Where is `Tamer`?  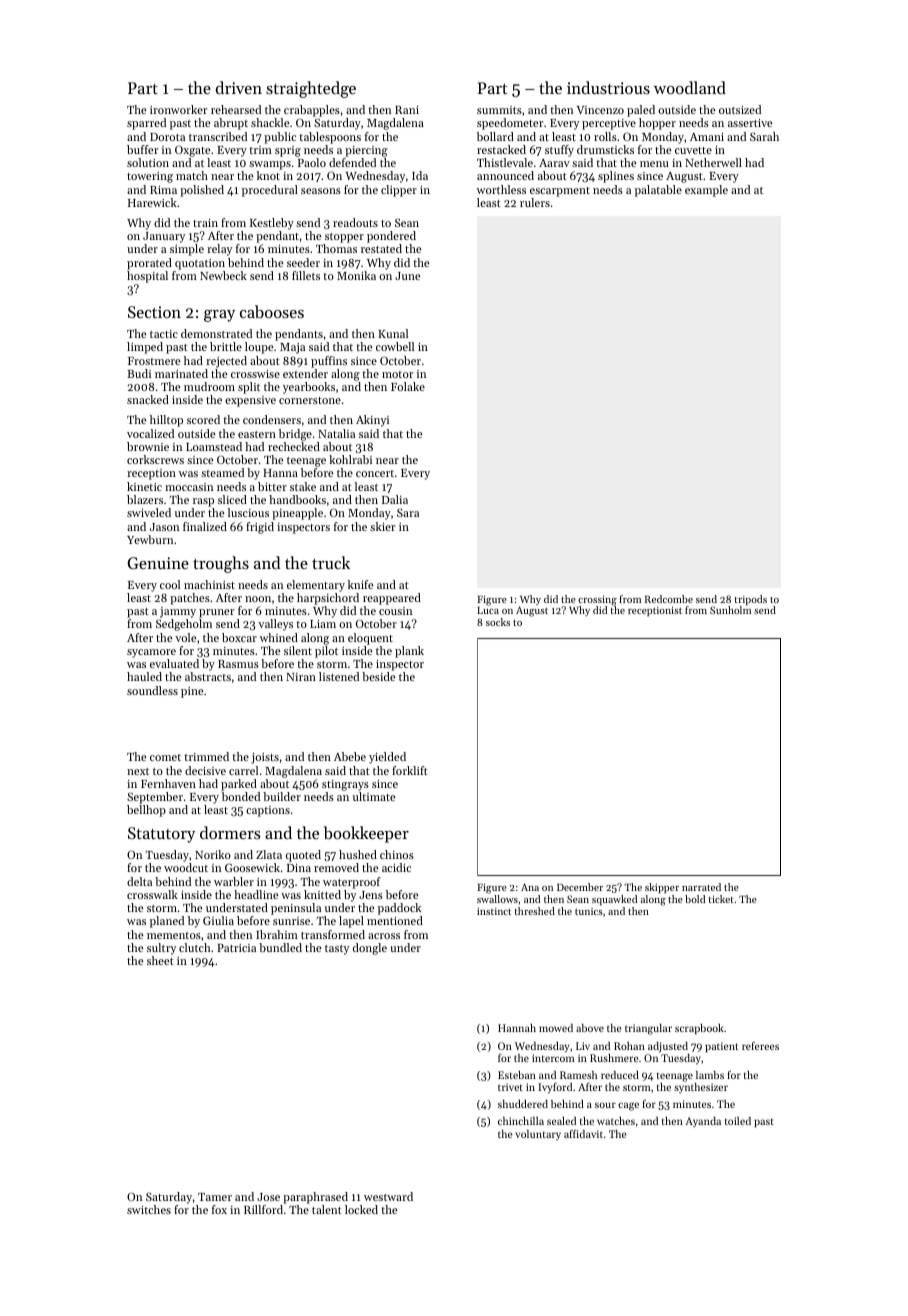 Tamer is located at coordinates (215, 1197).
